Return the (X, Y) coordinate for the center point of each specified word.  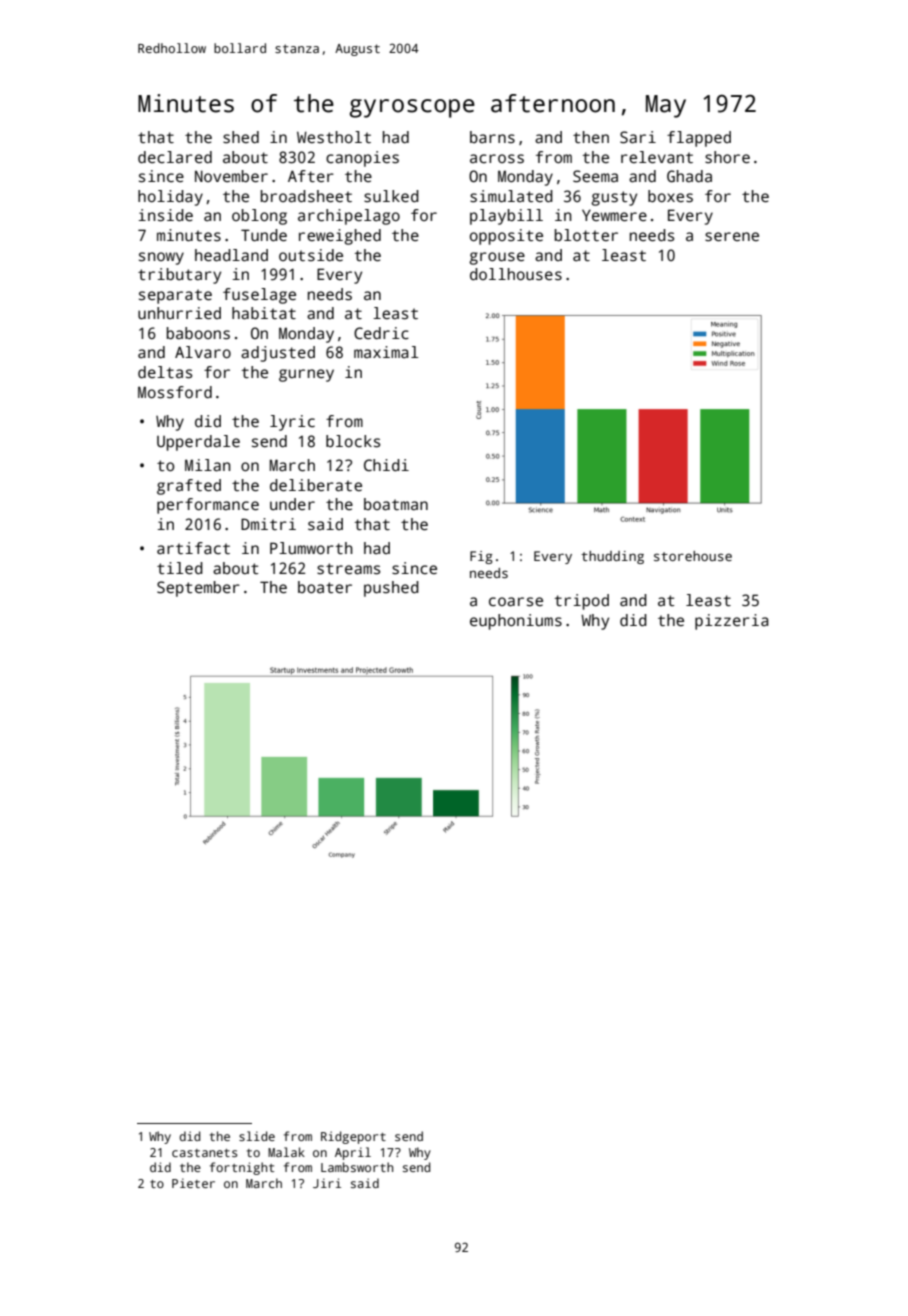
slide (257, 1136)
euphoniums (516, 622)
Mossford (175, 392)
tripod (581, 602)
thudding (612, 557)
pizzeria (732, 622)
